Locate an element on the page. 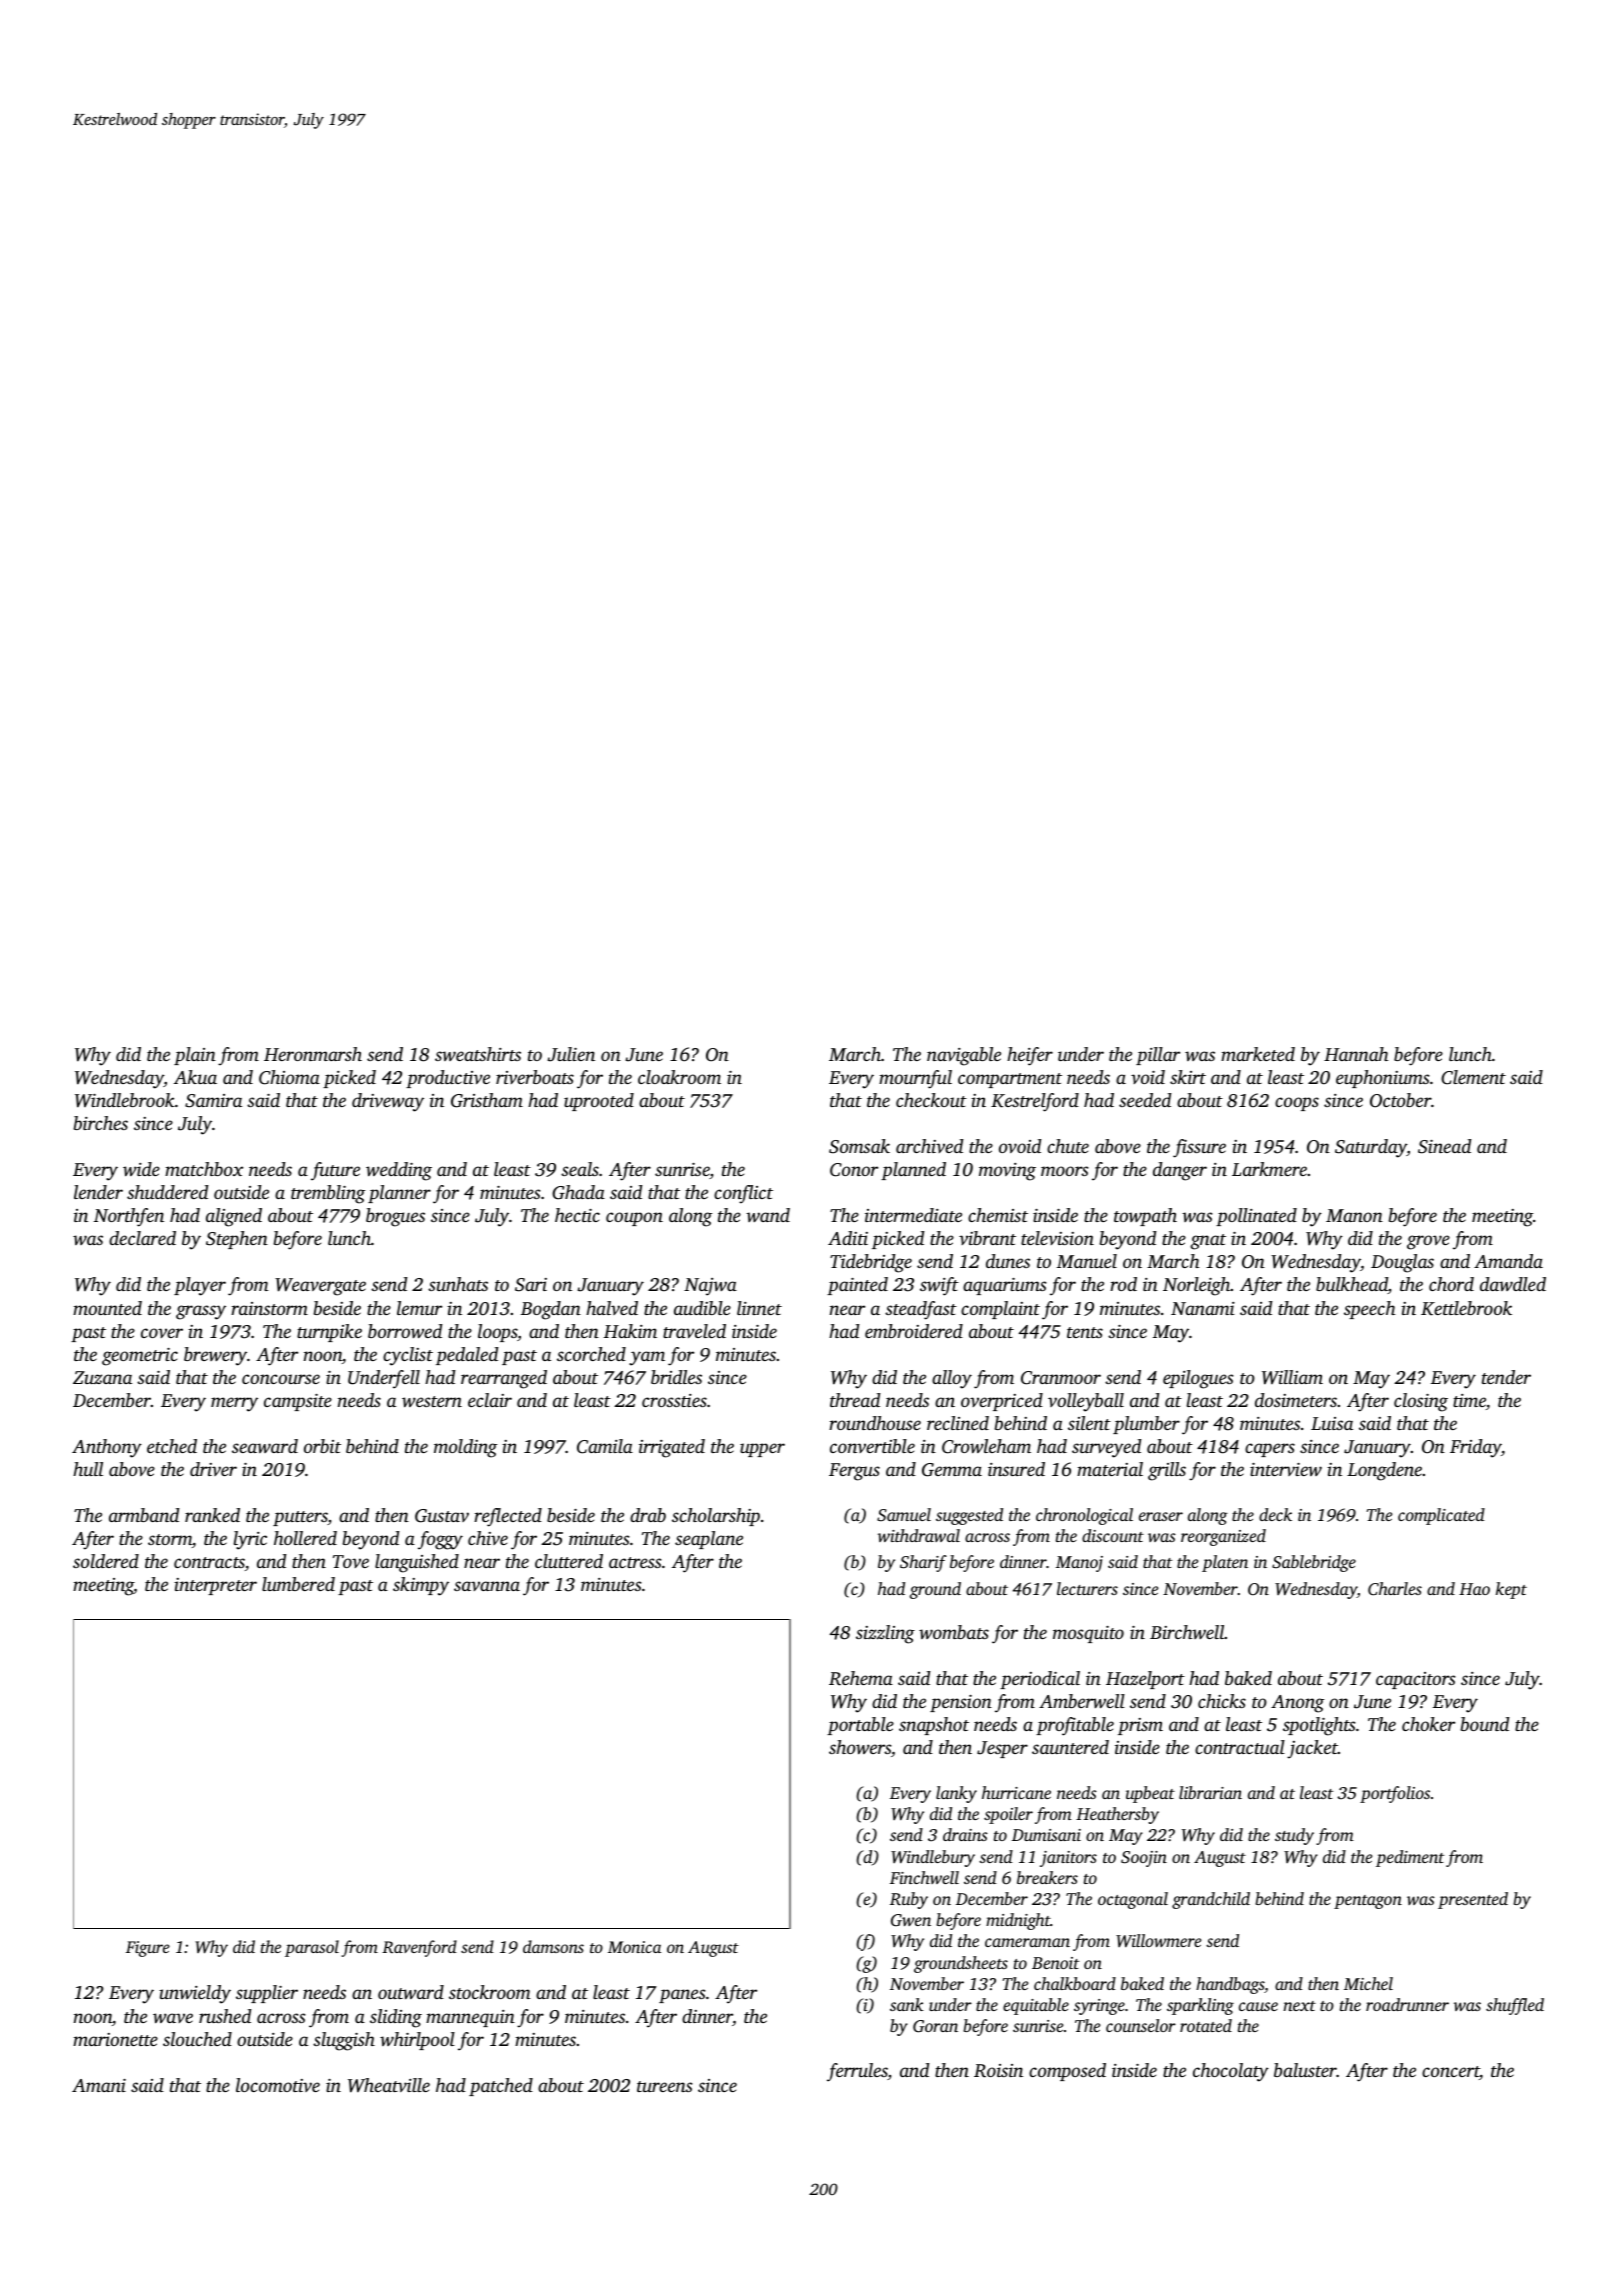  Amani is located at coordinates (99, 2085).
